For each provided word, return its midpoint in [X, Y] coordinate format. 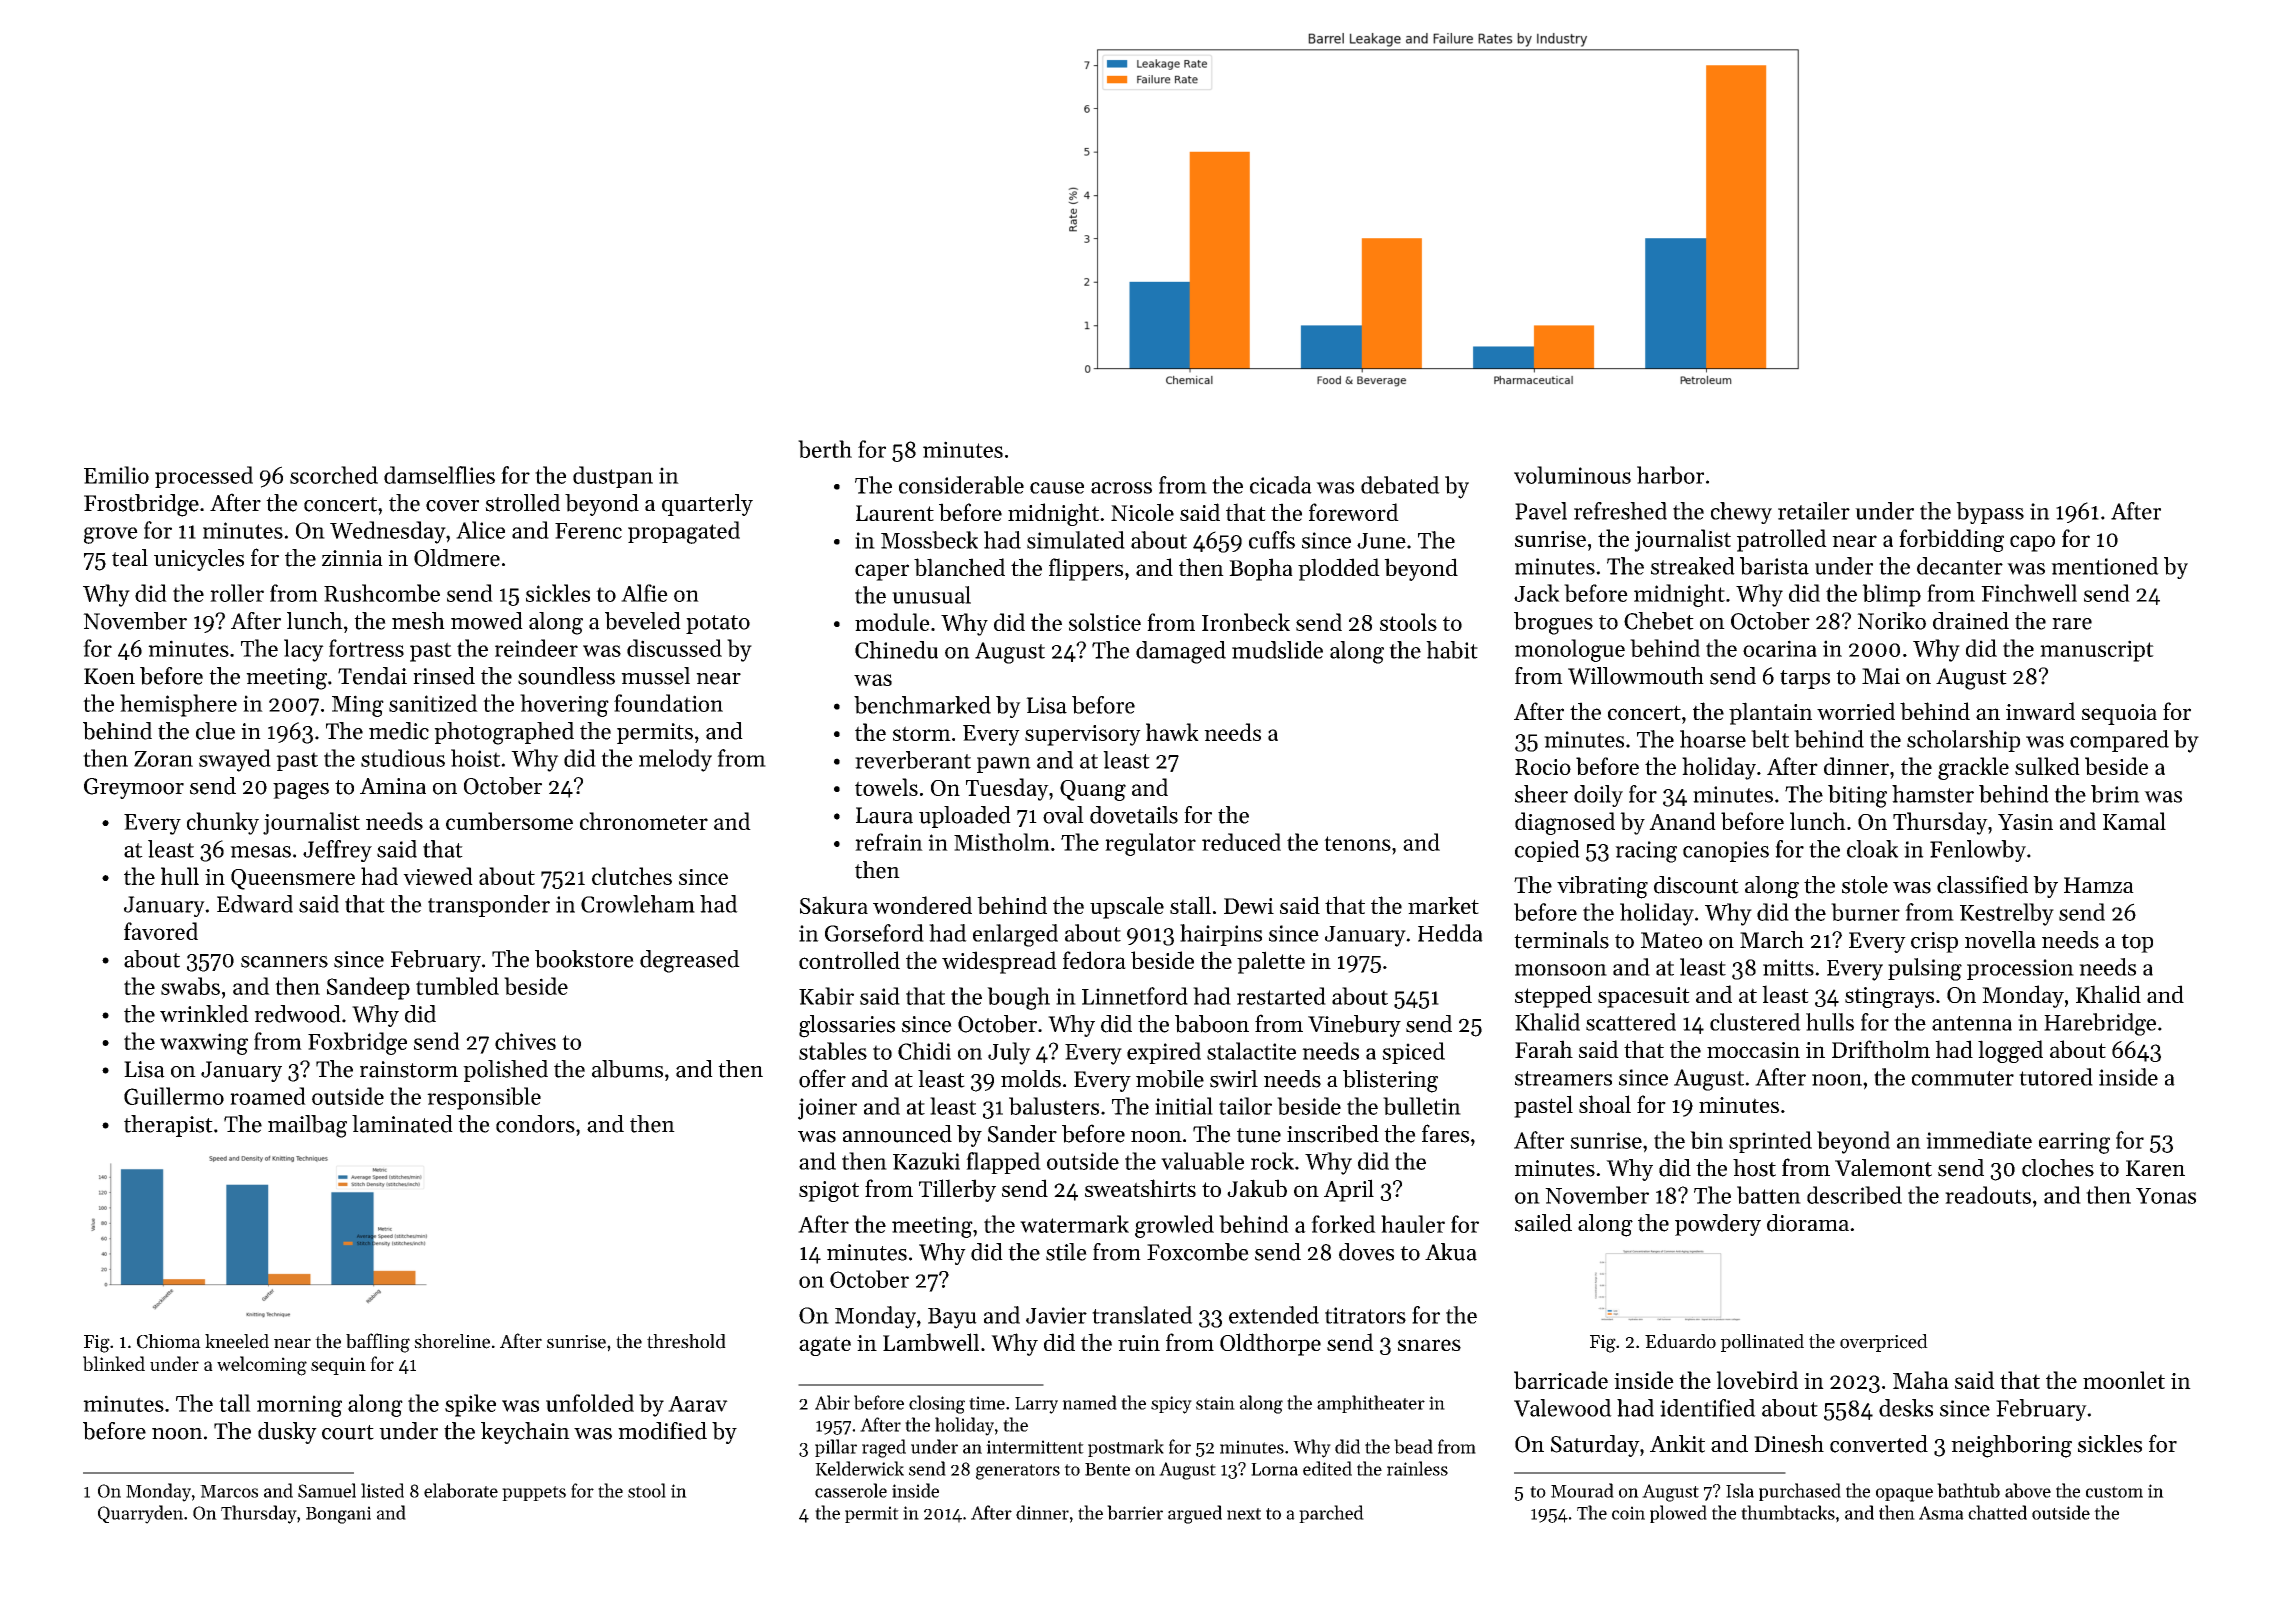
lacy [304, 650]
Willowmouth [1636, 676]
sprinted [1770, 1142]
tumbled [457, 986]
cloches [2058, 1168]
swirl [1234, 1079]
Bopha [1261, 569]
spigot [829, 1191]
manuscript [2097, 651]
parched [1331, 1514]
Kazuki [926, 1161]
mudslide [1277, 650]
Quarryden [140, 1514]
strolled [522, 503]
